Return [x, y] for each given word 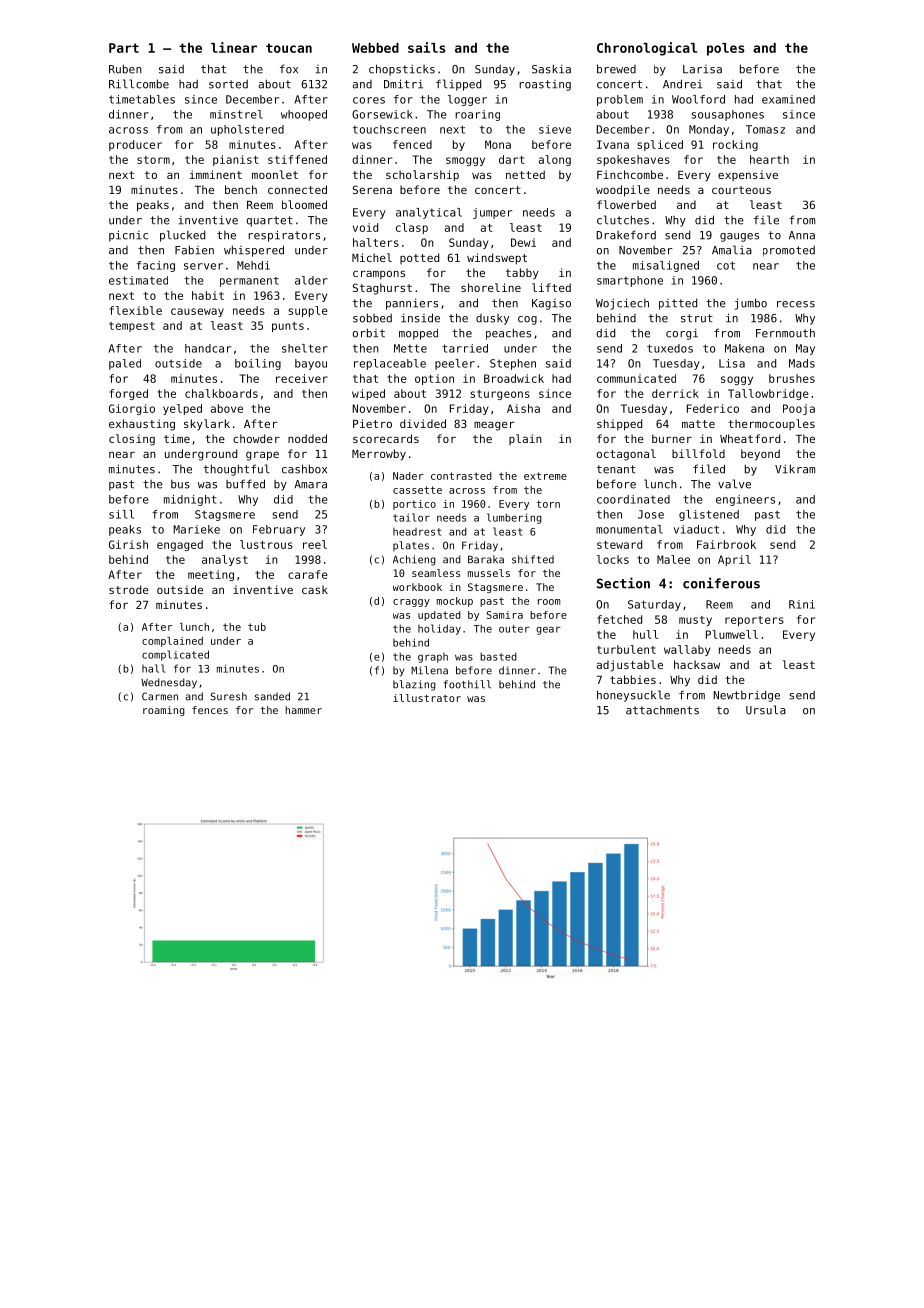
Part [124, 48]
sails [426, 47]
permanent [249, 282]
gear [548, 631]
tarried [465, 348]
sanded [272, 696]
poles [725, 49]
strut [697, 318]
